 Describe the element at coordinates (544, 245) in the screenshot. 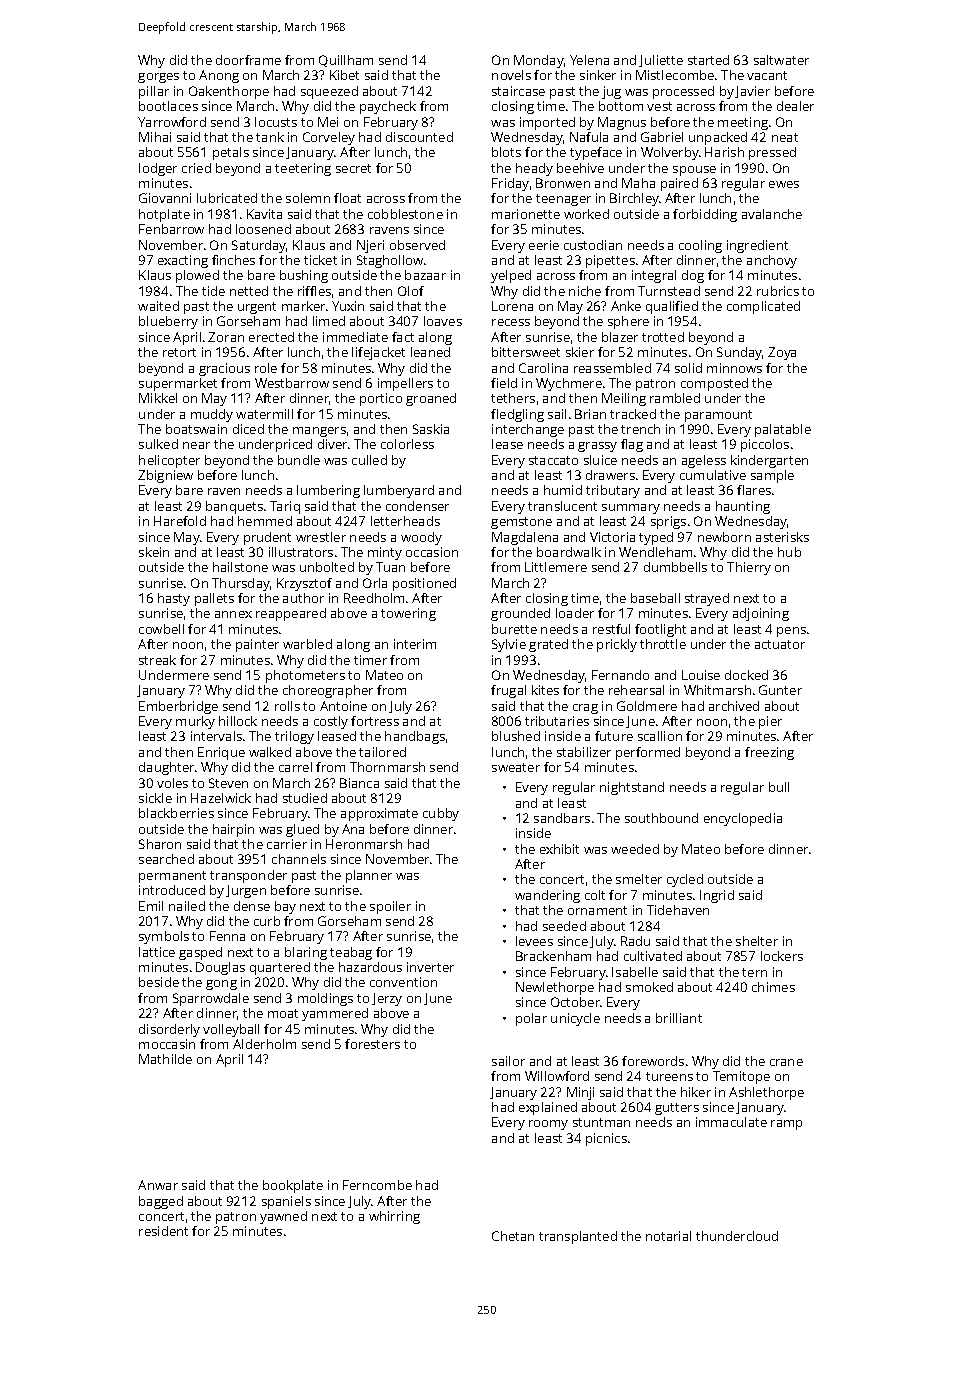

I see `eerie` at that location.
